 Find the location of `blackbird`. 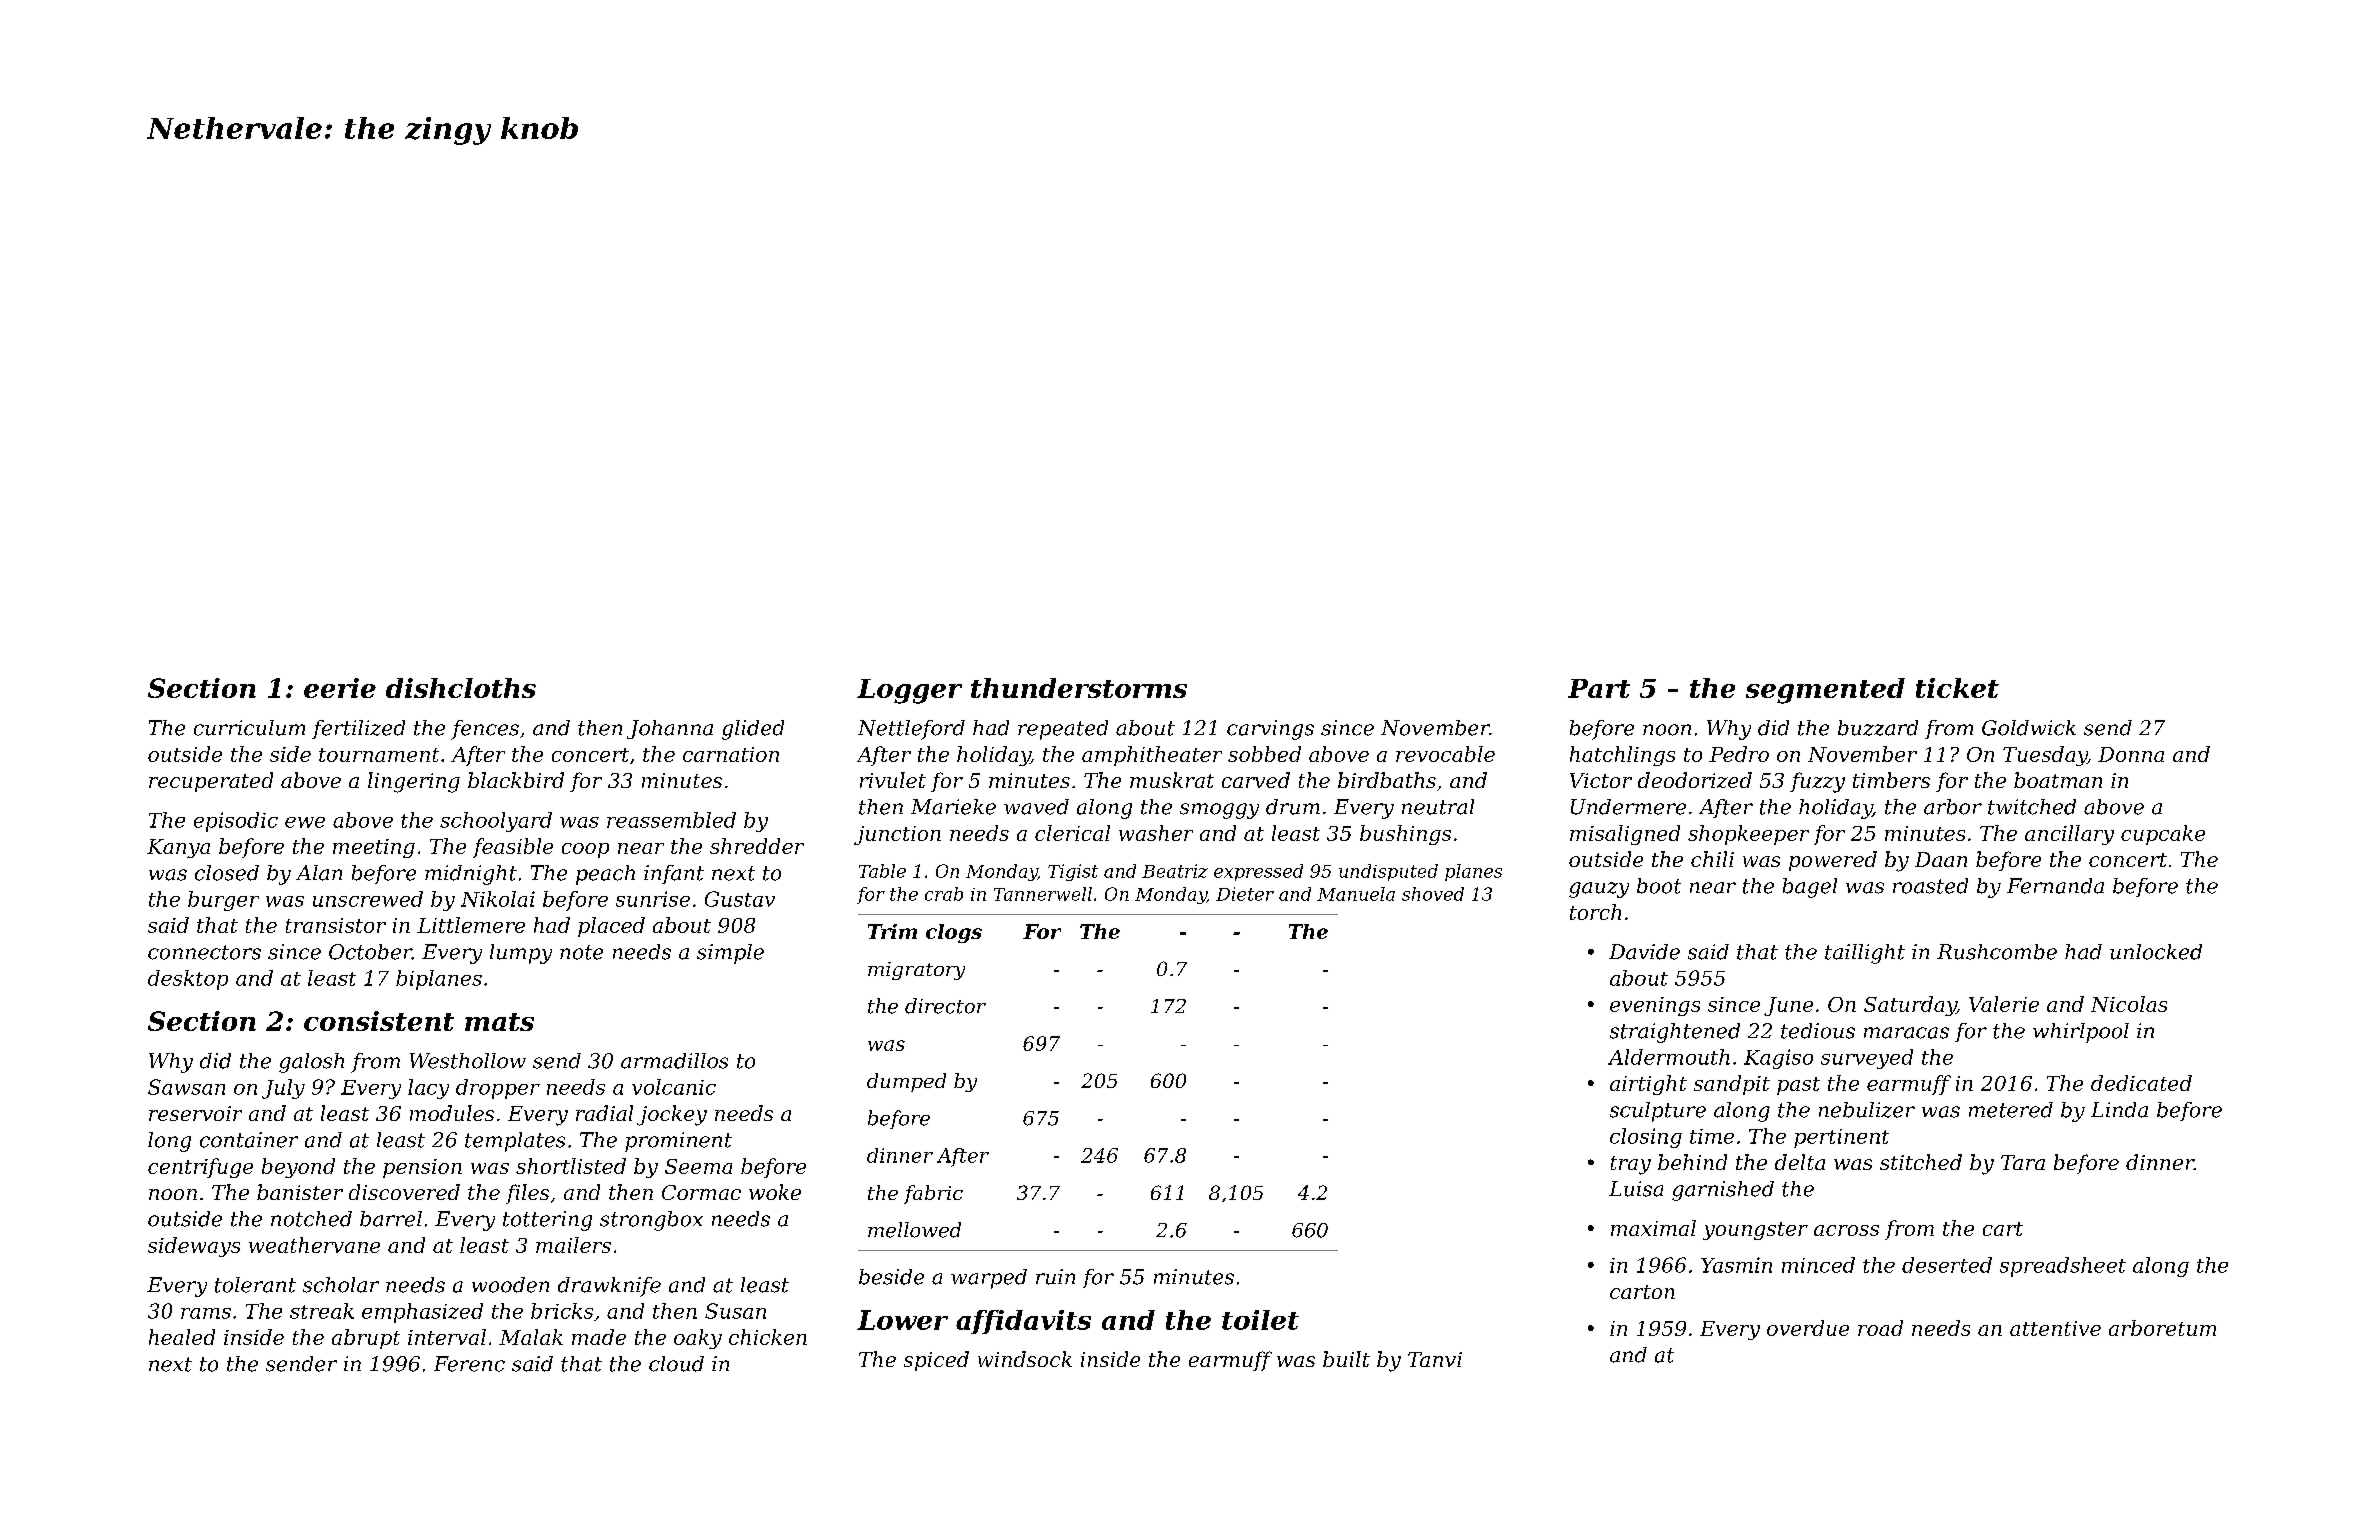

blackbird is located at coordinates (516, 780).
